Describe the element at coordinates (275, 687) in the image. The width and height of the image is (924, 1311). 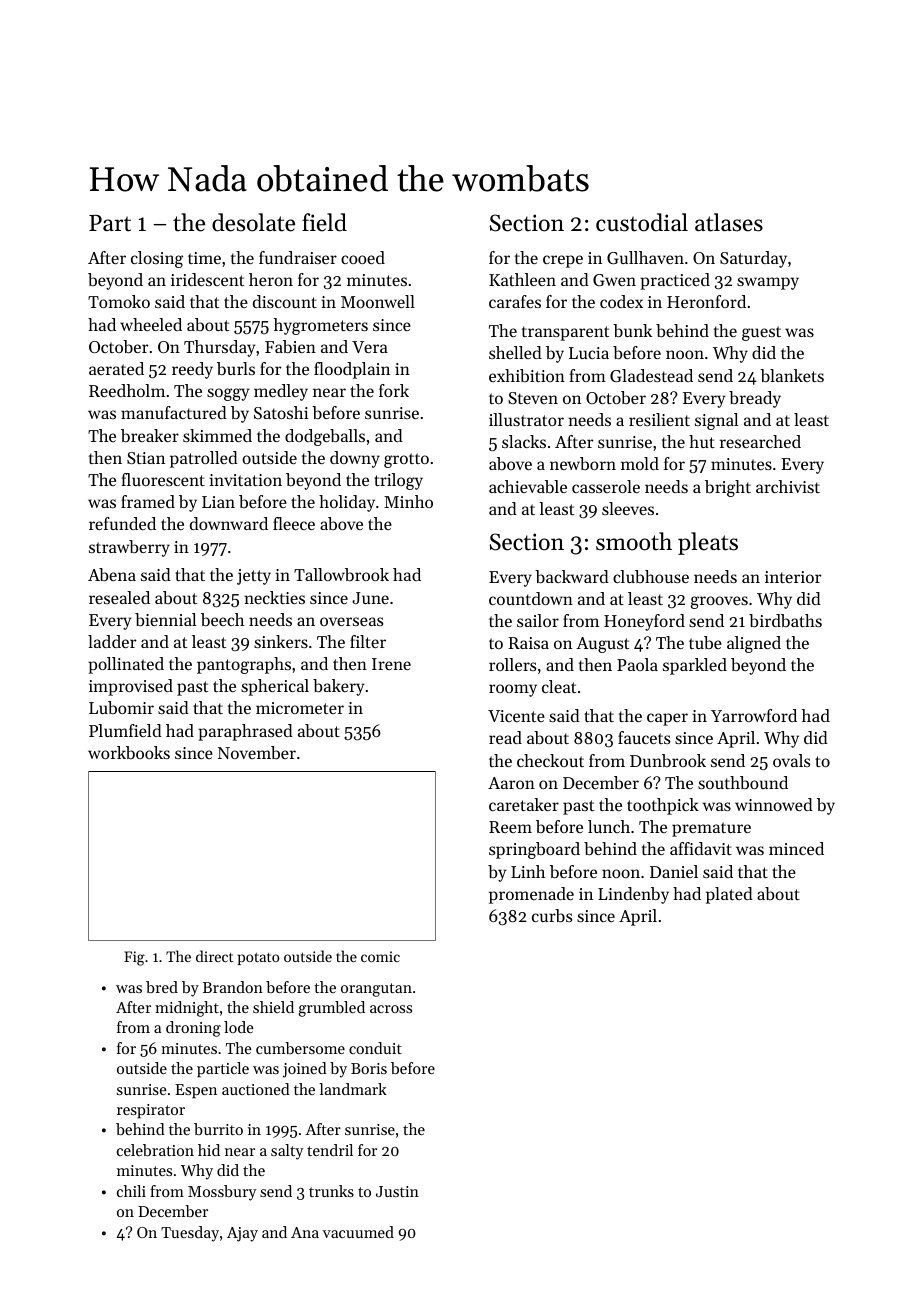
I see `spherical` at that location.
